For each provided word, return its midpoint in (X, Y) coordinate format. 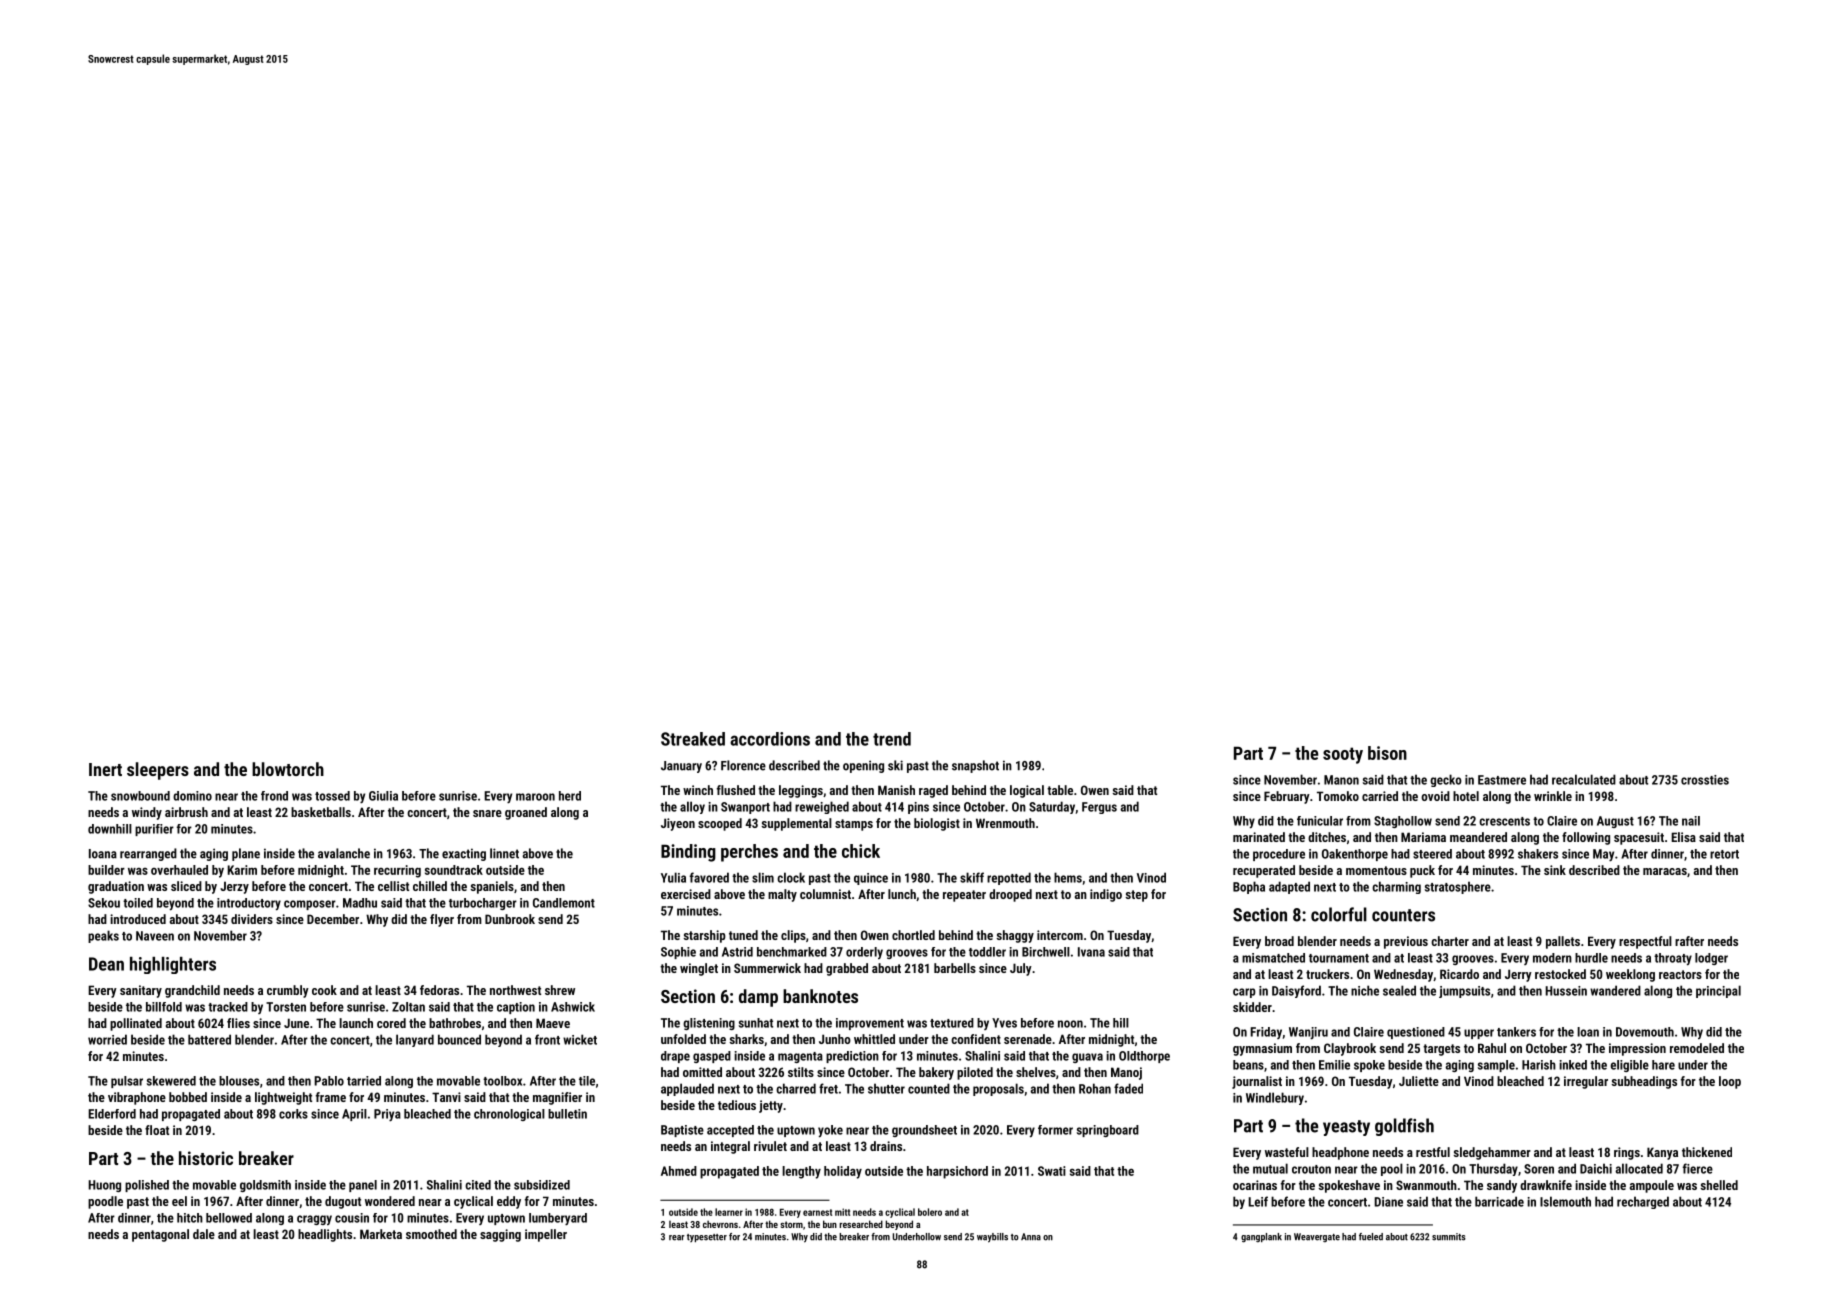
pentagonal (160, 1235)
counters (1403, 915)
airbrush (186, 812)
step (1136, 896)
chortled (913, 935)
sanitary (141, 991)
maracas (1665, 871)
